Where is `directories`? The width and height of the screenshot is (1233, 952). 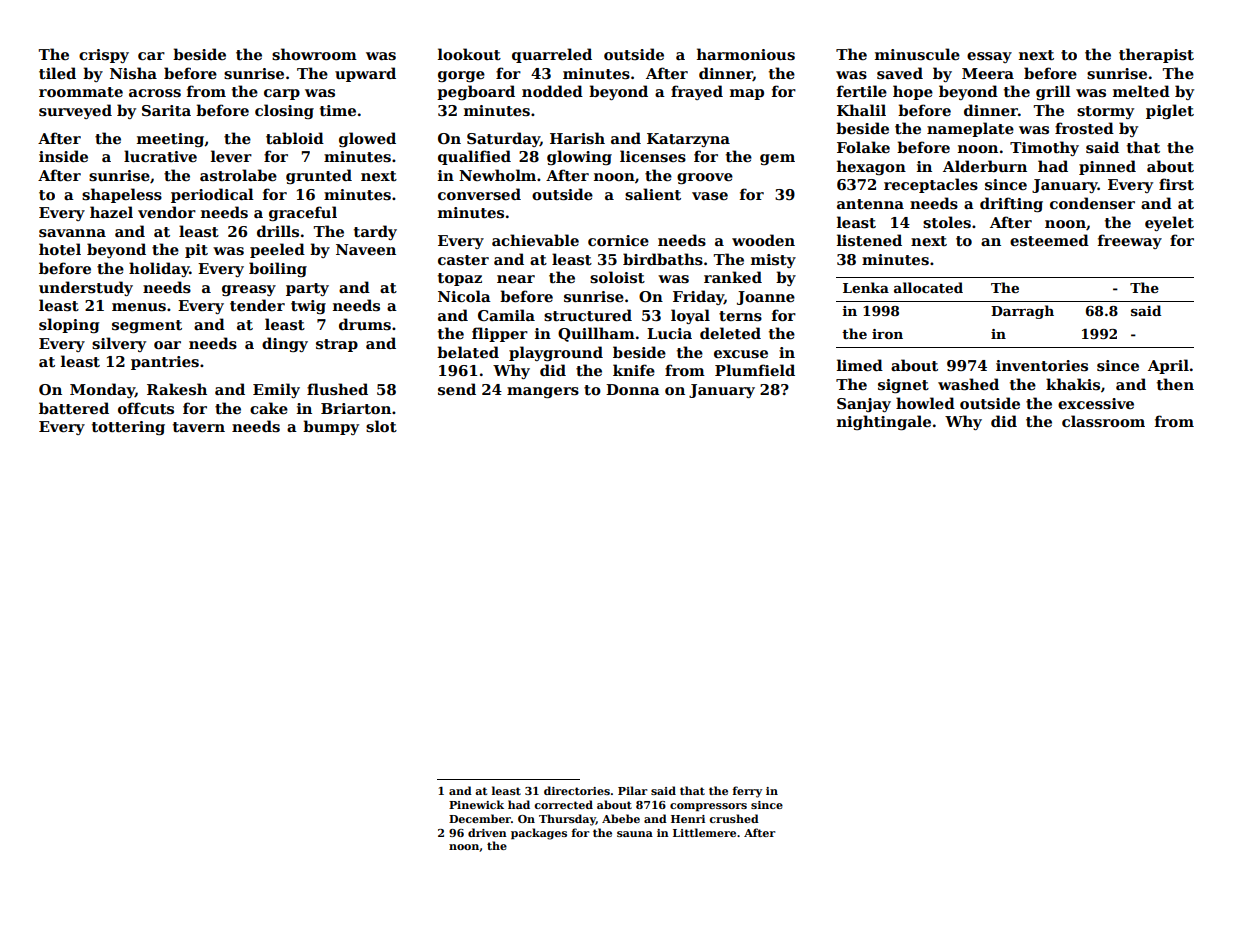
directories is located at coordinates (577, 790).
